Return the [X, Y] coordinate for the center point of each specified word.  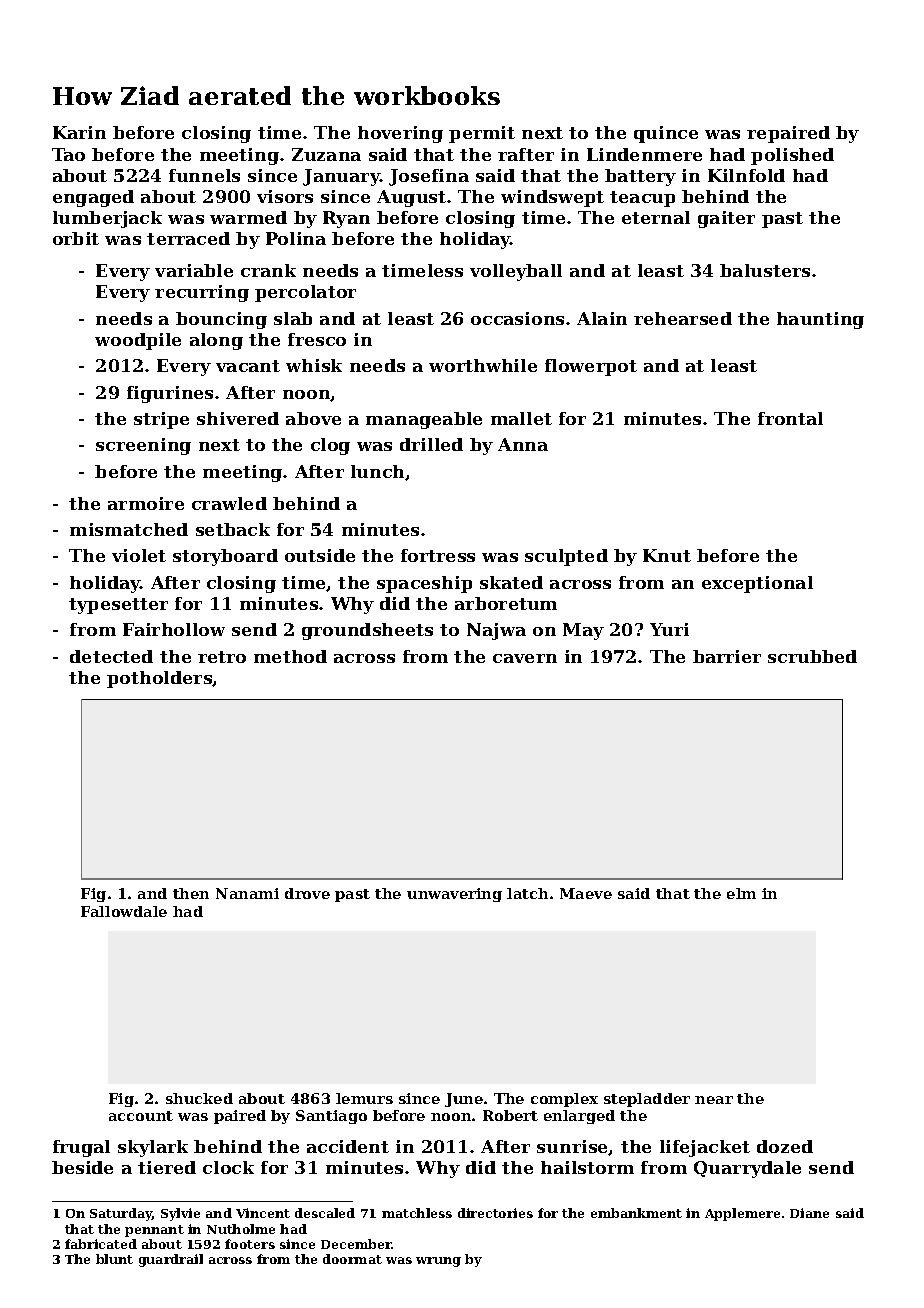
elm [741, 893]
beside [82, 1167]
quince [666, 134]
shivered [238, 418]
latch [527, 893]
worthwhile [483, 365]
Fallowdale [124, 911]
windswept [552, 198]
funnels [204, 175]
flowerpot [591, 367]
